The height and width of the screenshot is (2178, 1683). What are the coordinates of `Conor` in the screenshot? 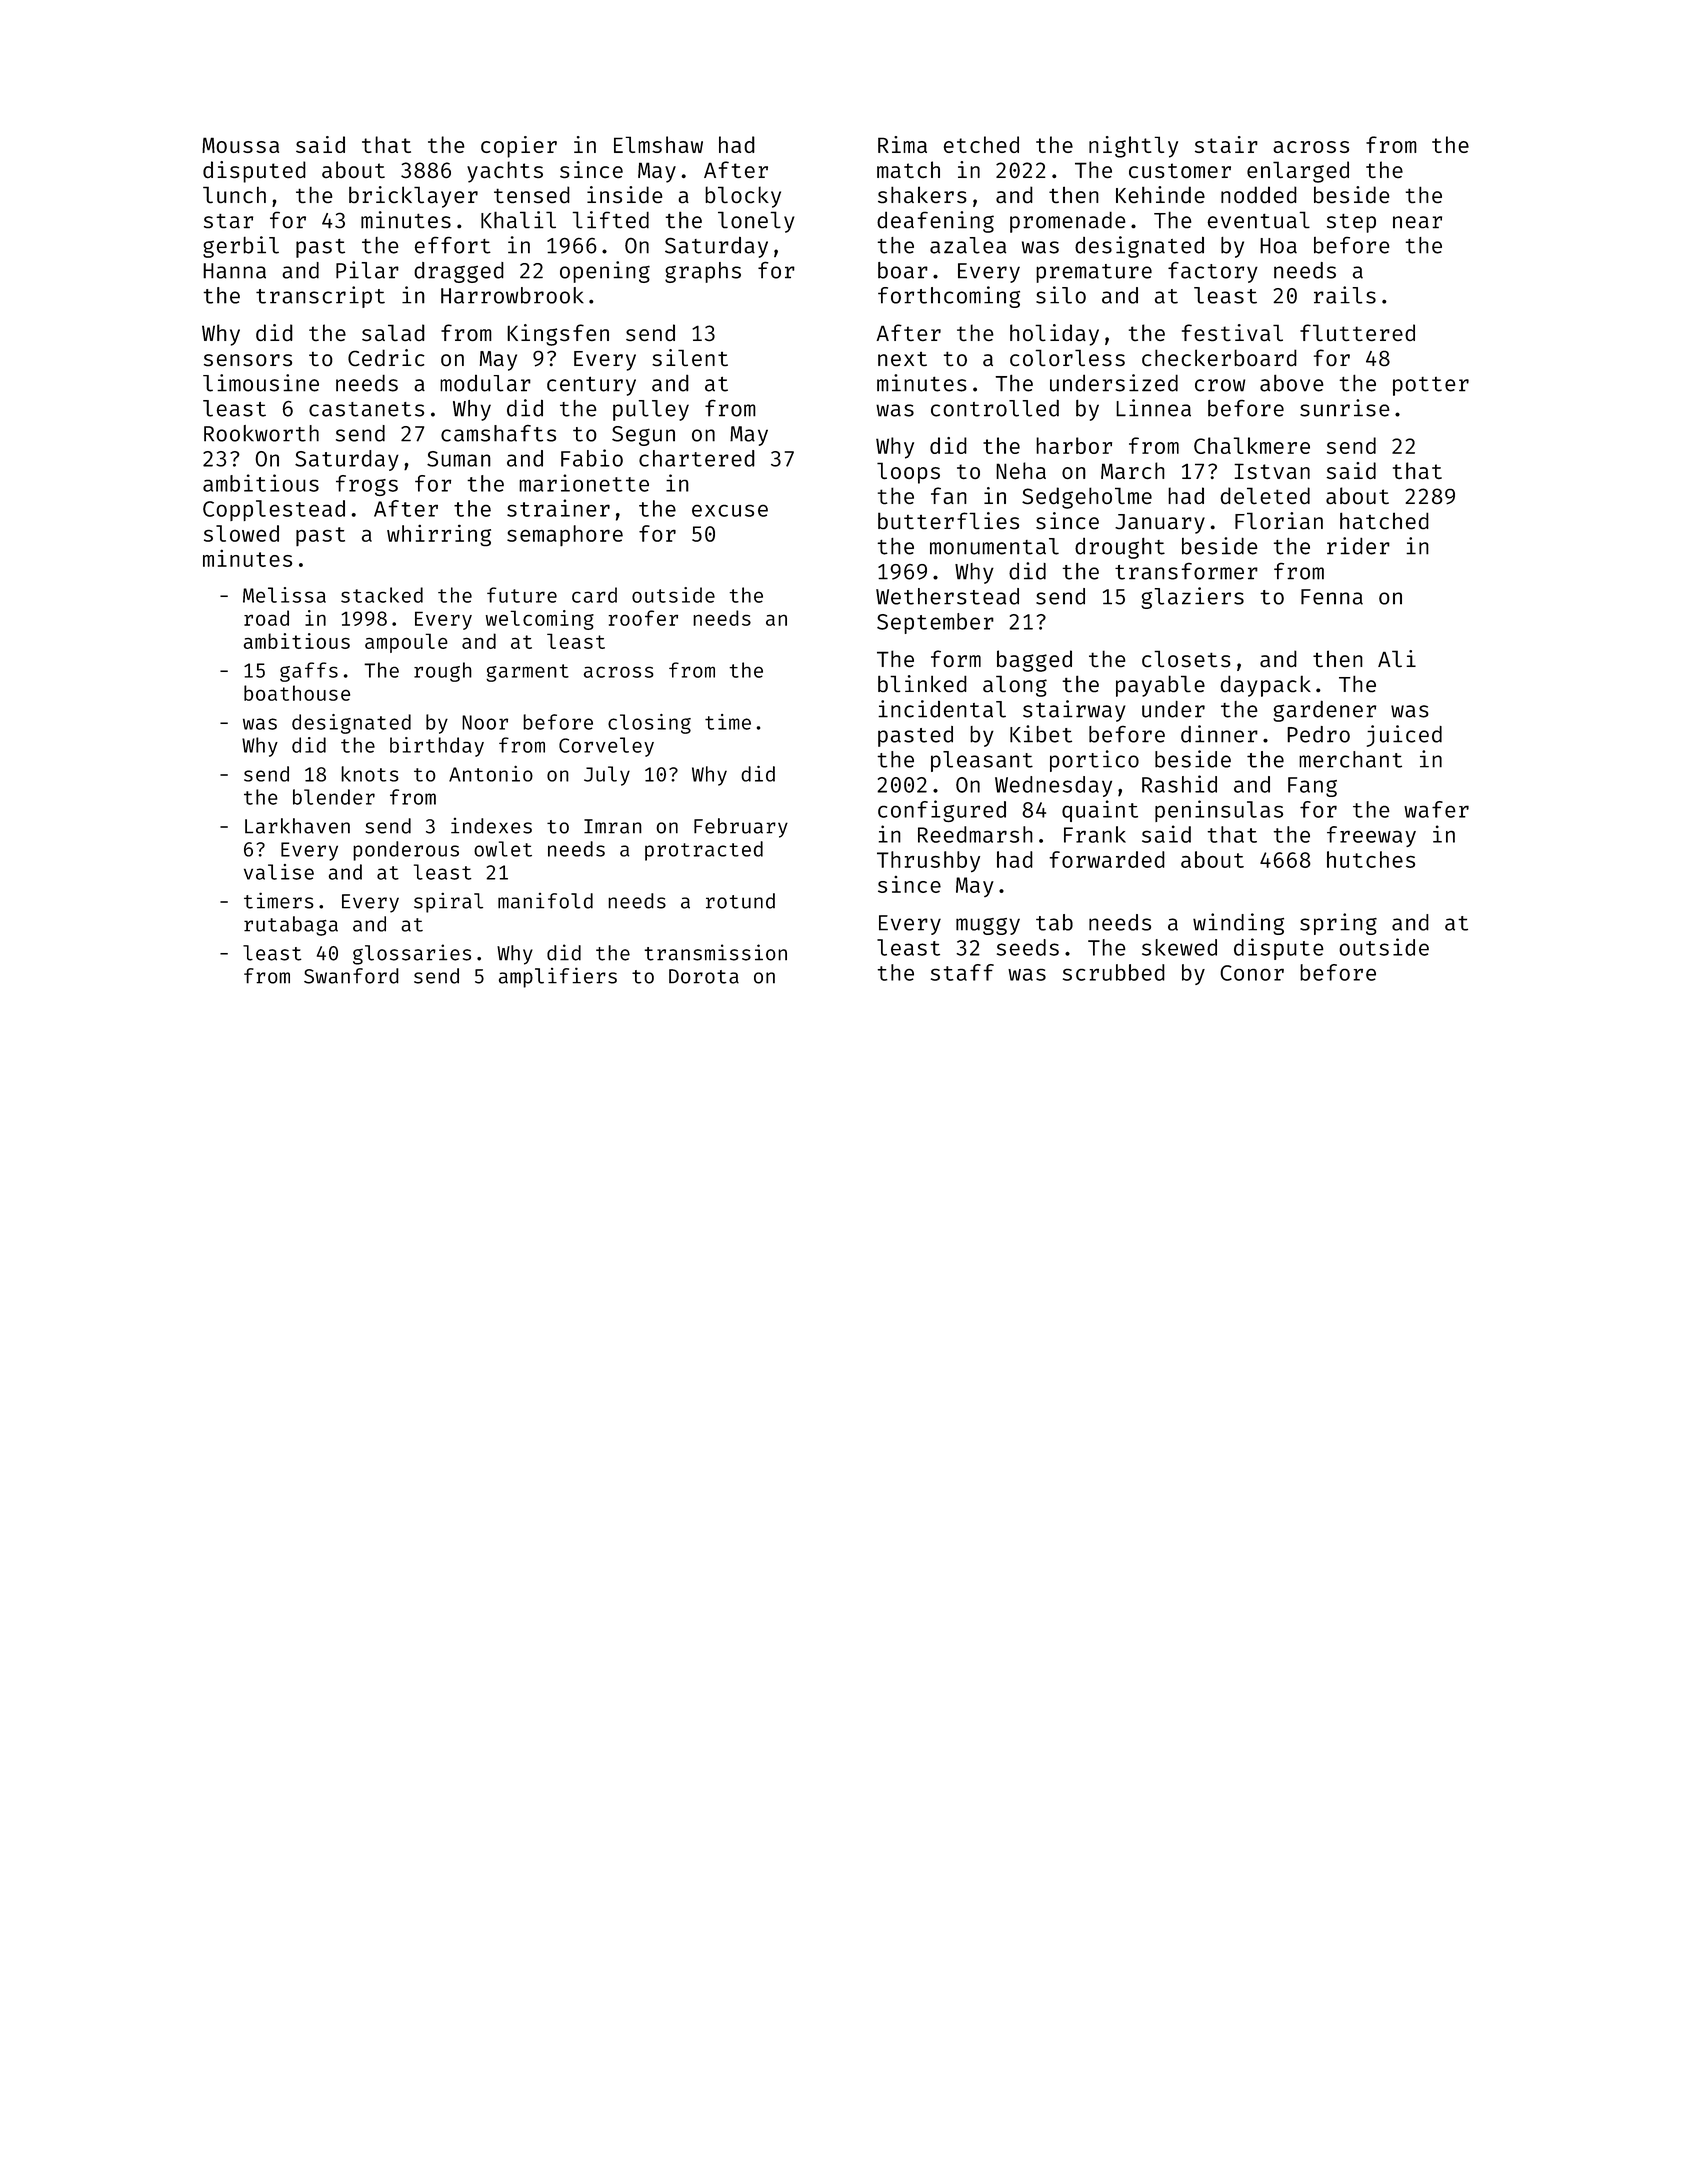 It's located at (1252, 973).
